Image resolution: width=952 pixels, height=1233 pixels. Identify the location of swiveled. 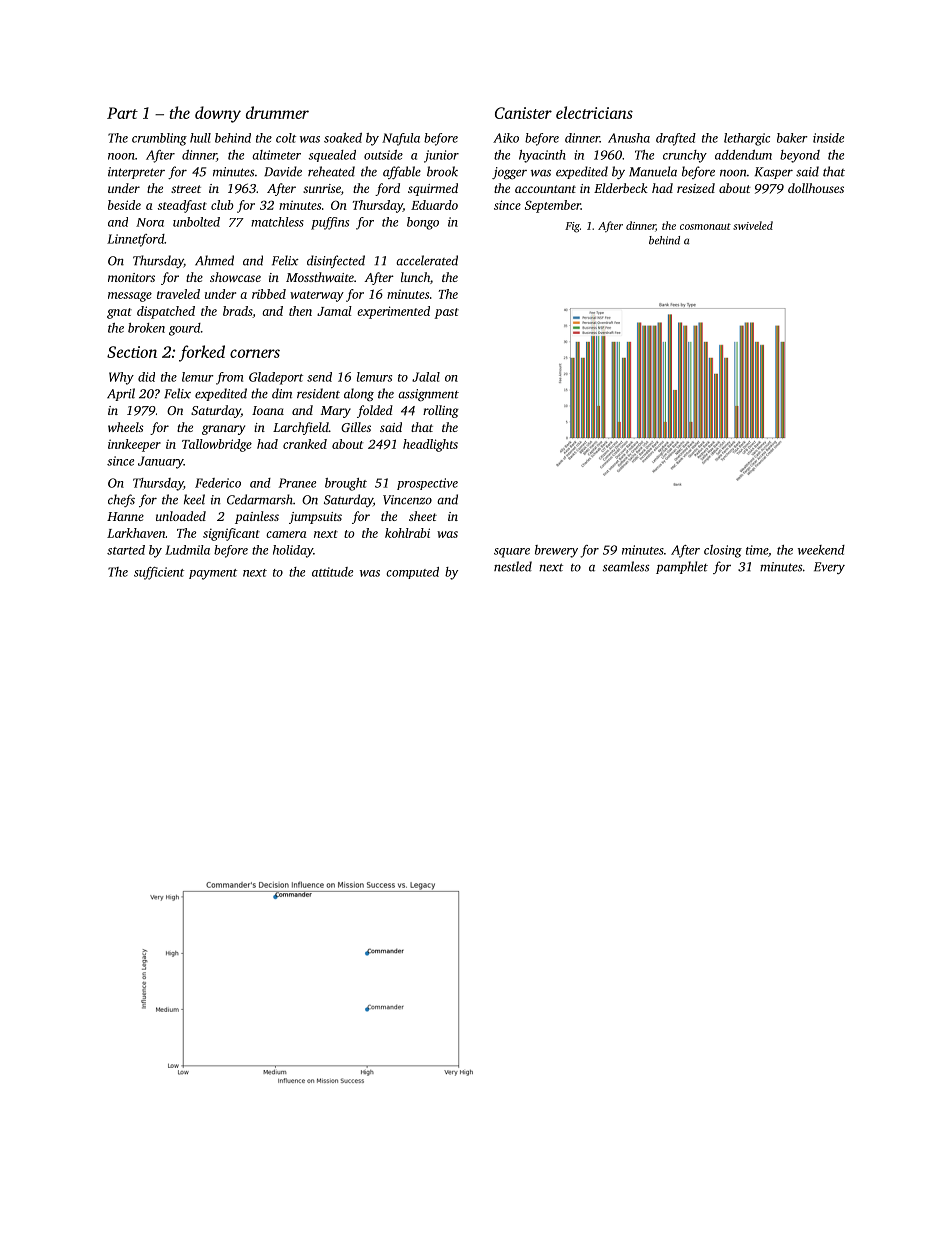
(753, 225).
